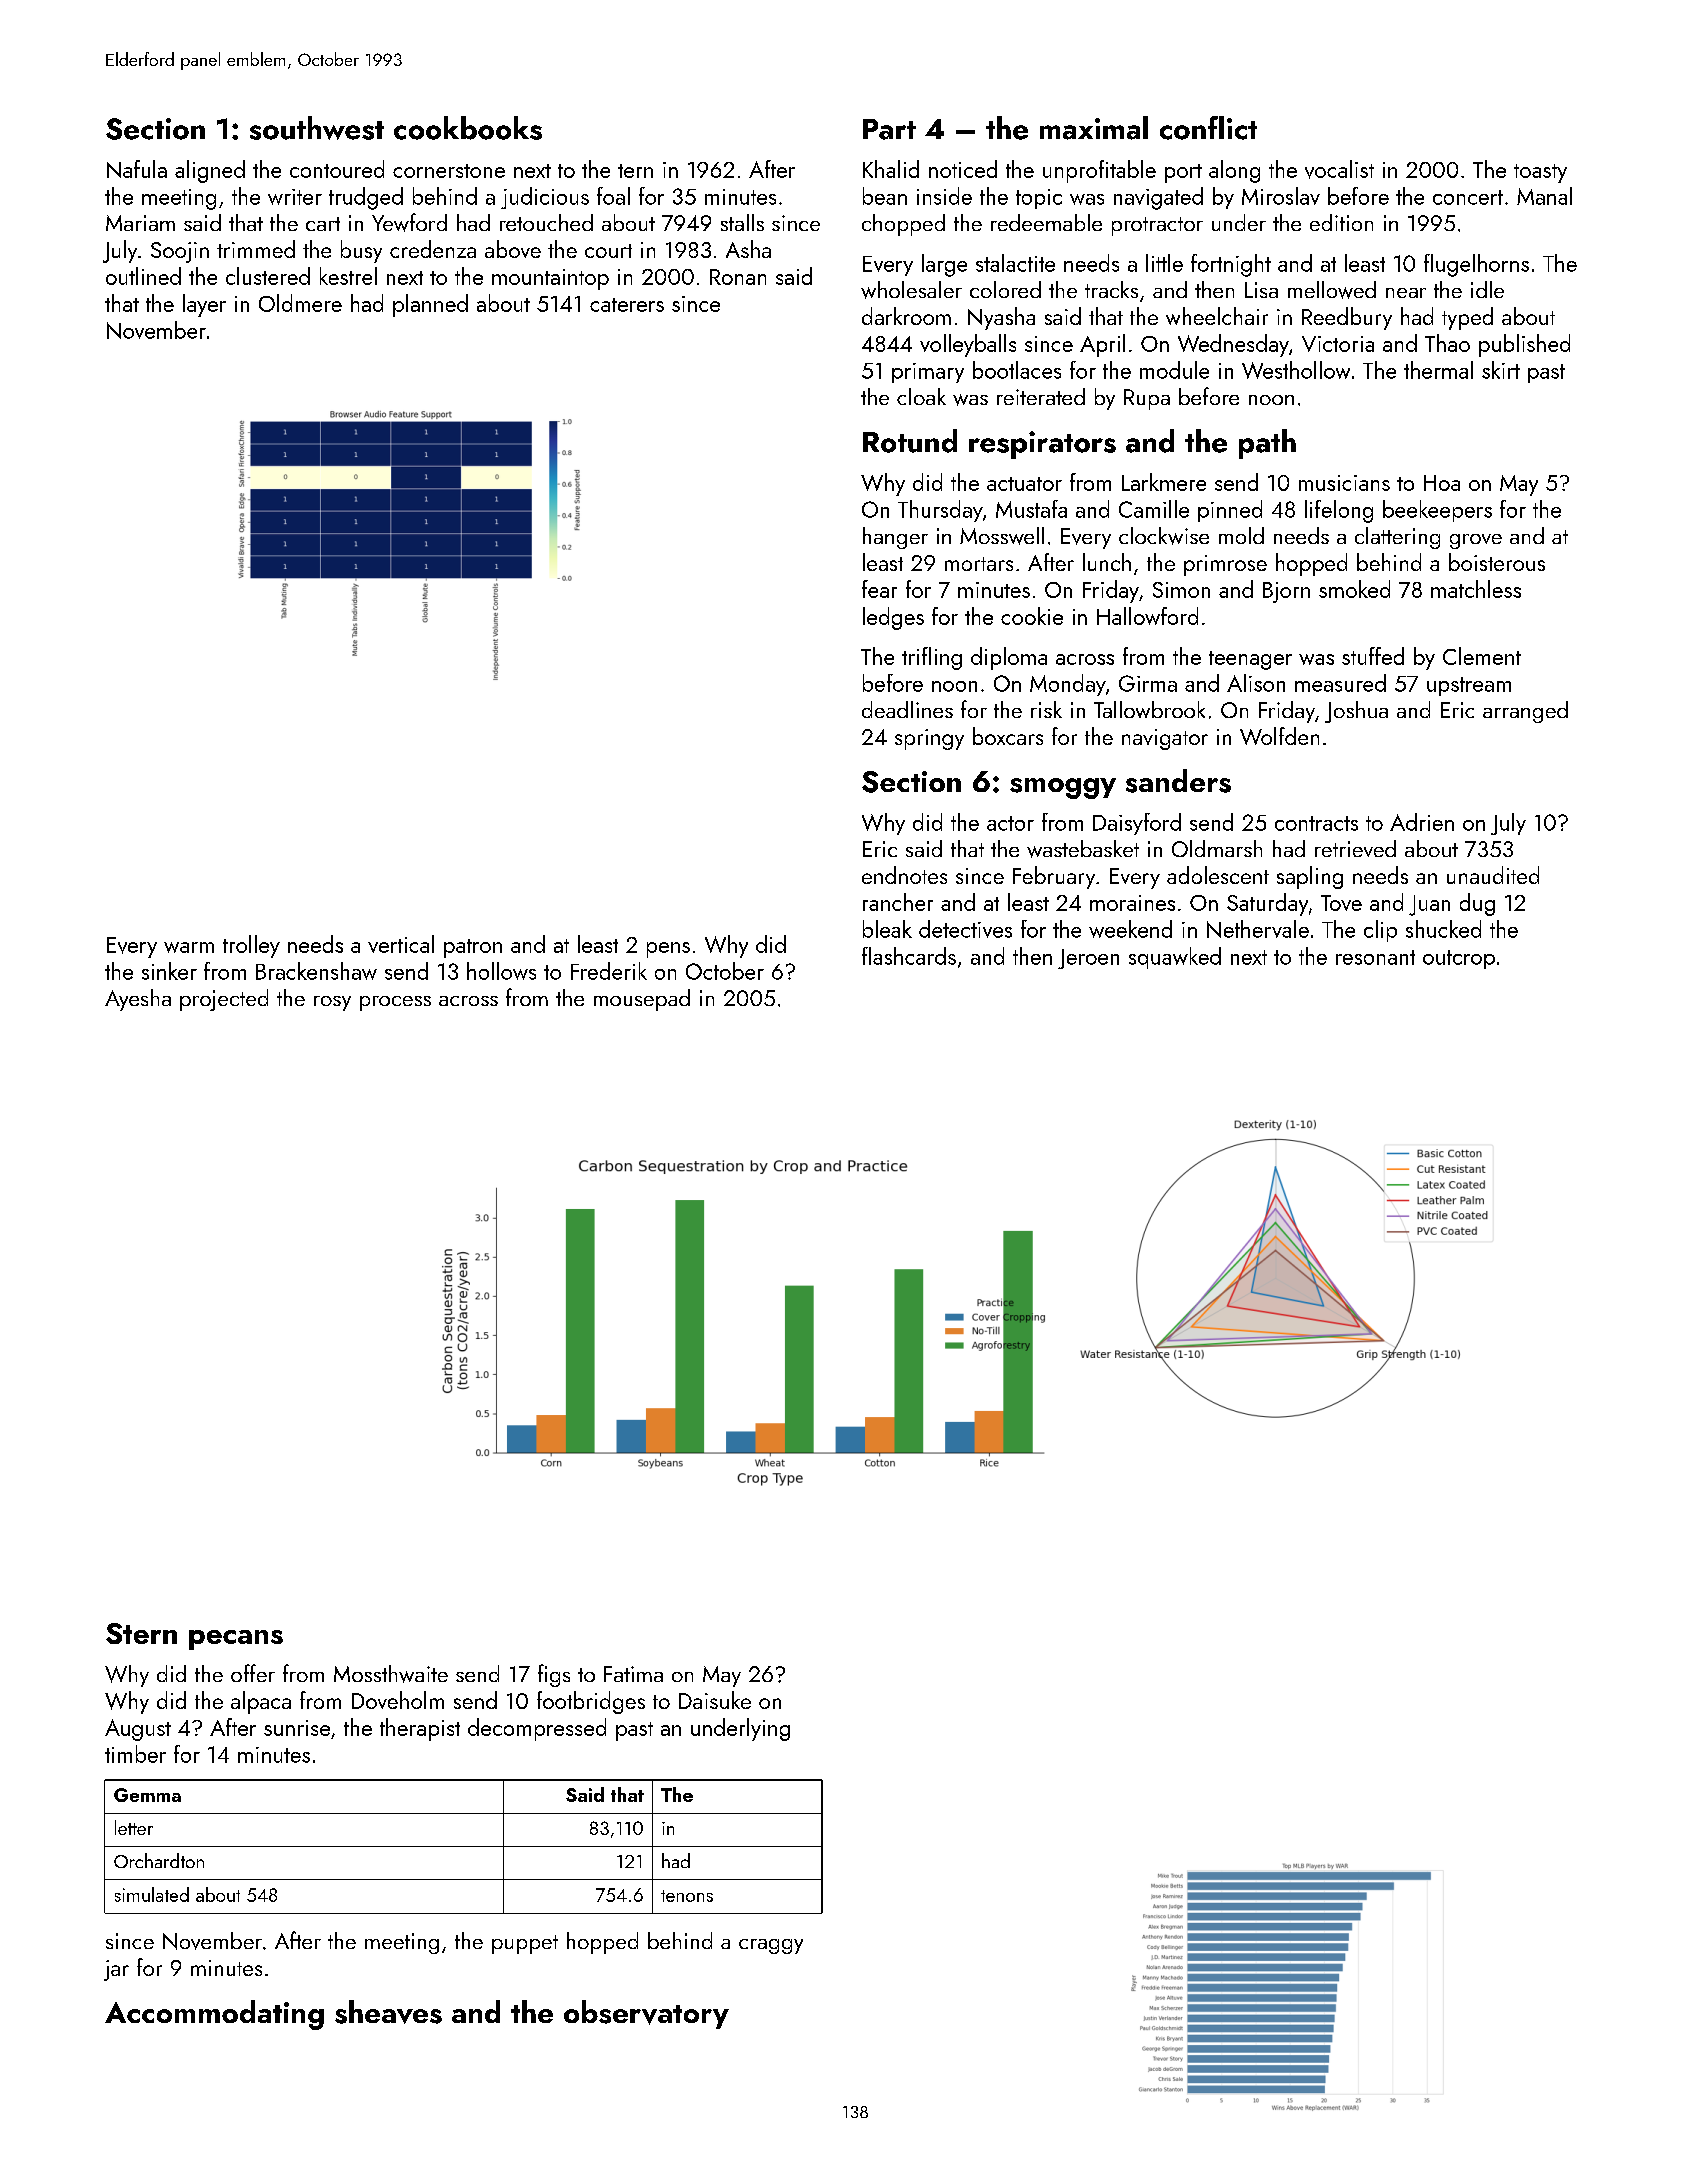 Image resolution: width=1683 pixels, height=2178 pixels. Describe the element at coordinates (236, 1640) in the screenshot. I see `pecans` at that location.
